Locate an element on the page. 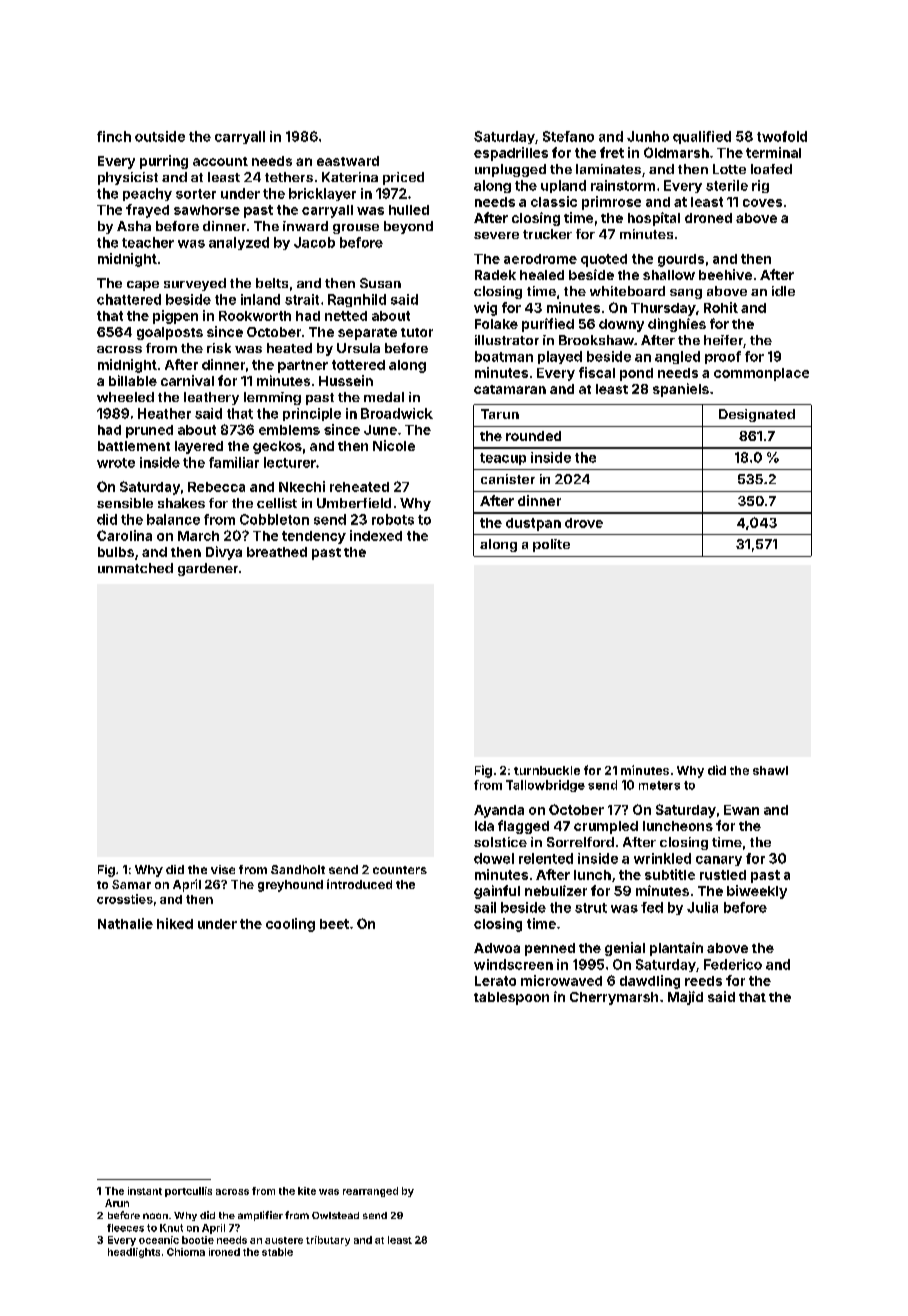 The height and width of the page is (1316, 908). account is located at coordinates (220, 161).
